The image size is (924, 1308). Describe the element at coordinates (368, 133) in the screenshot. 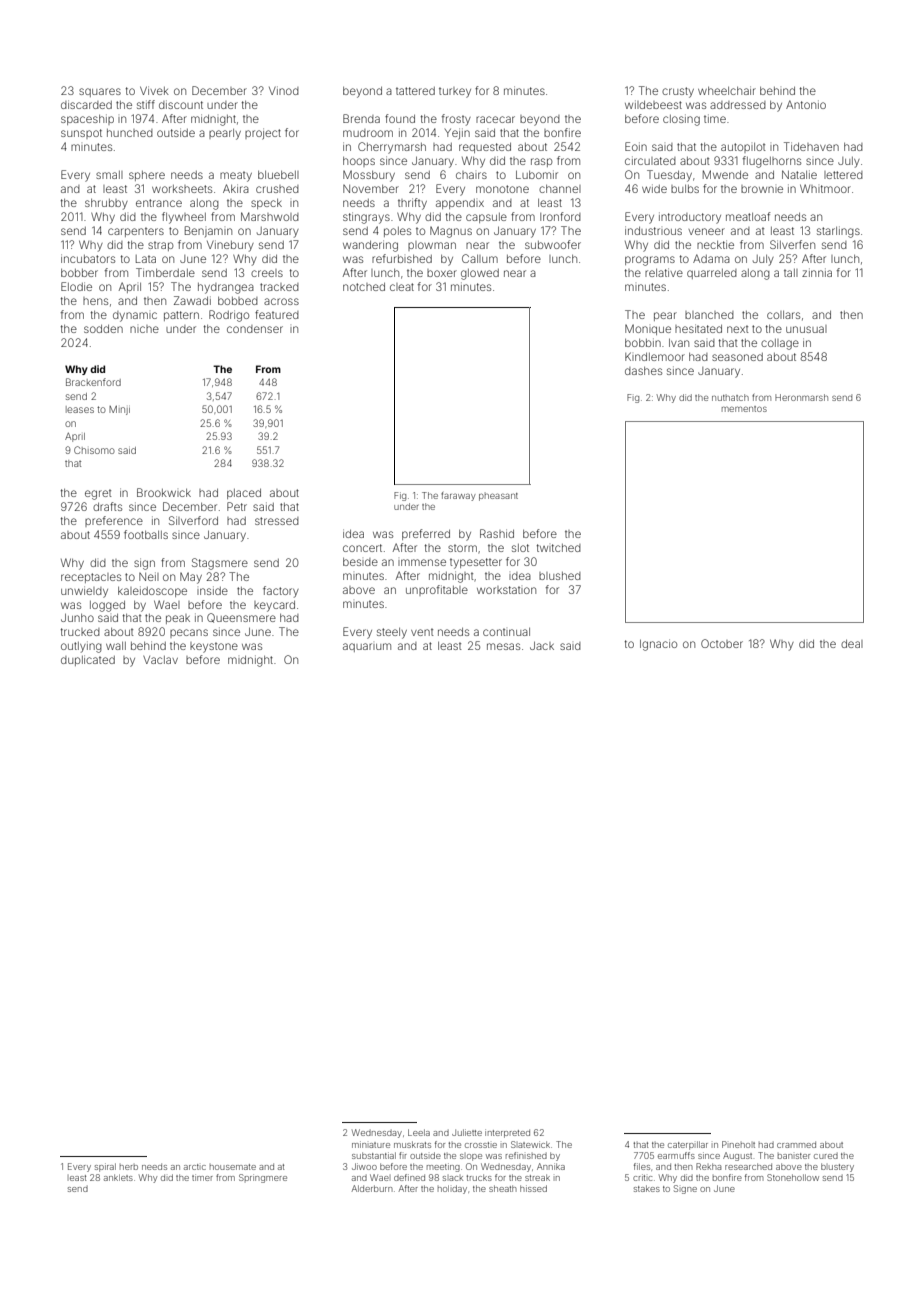

I see `mudroom` at that location.
